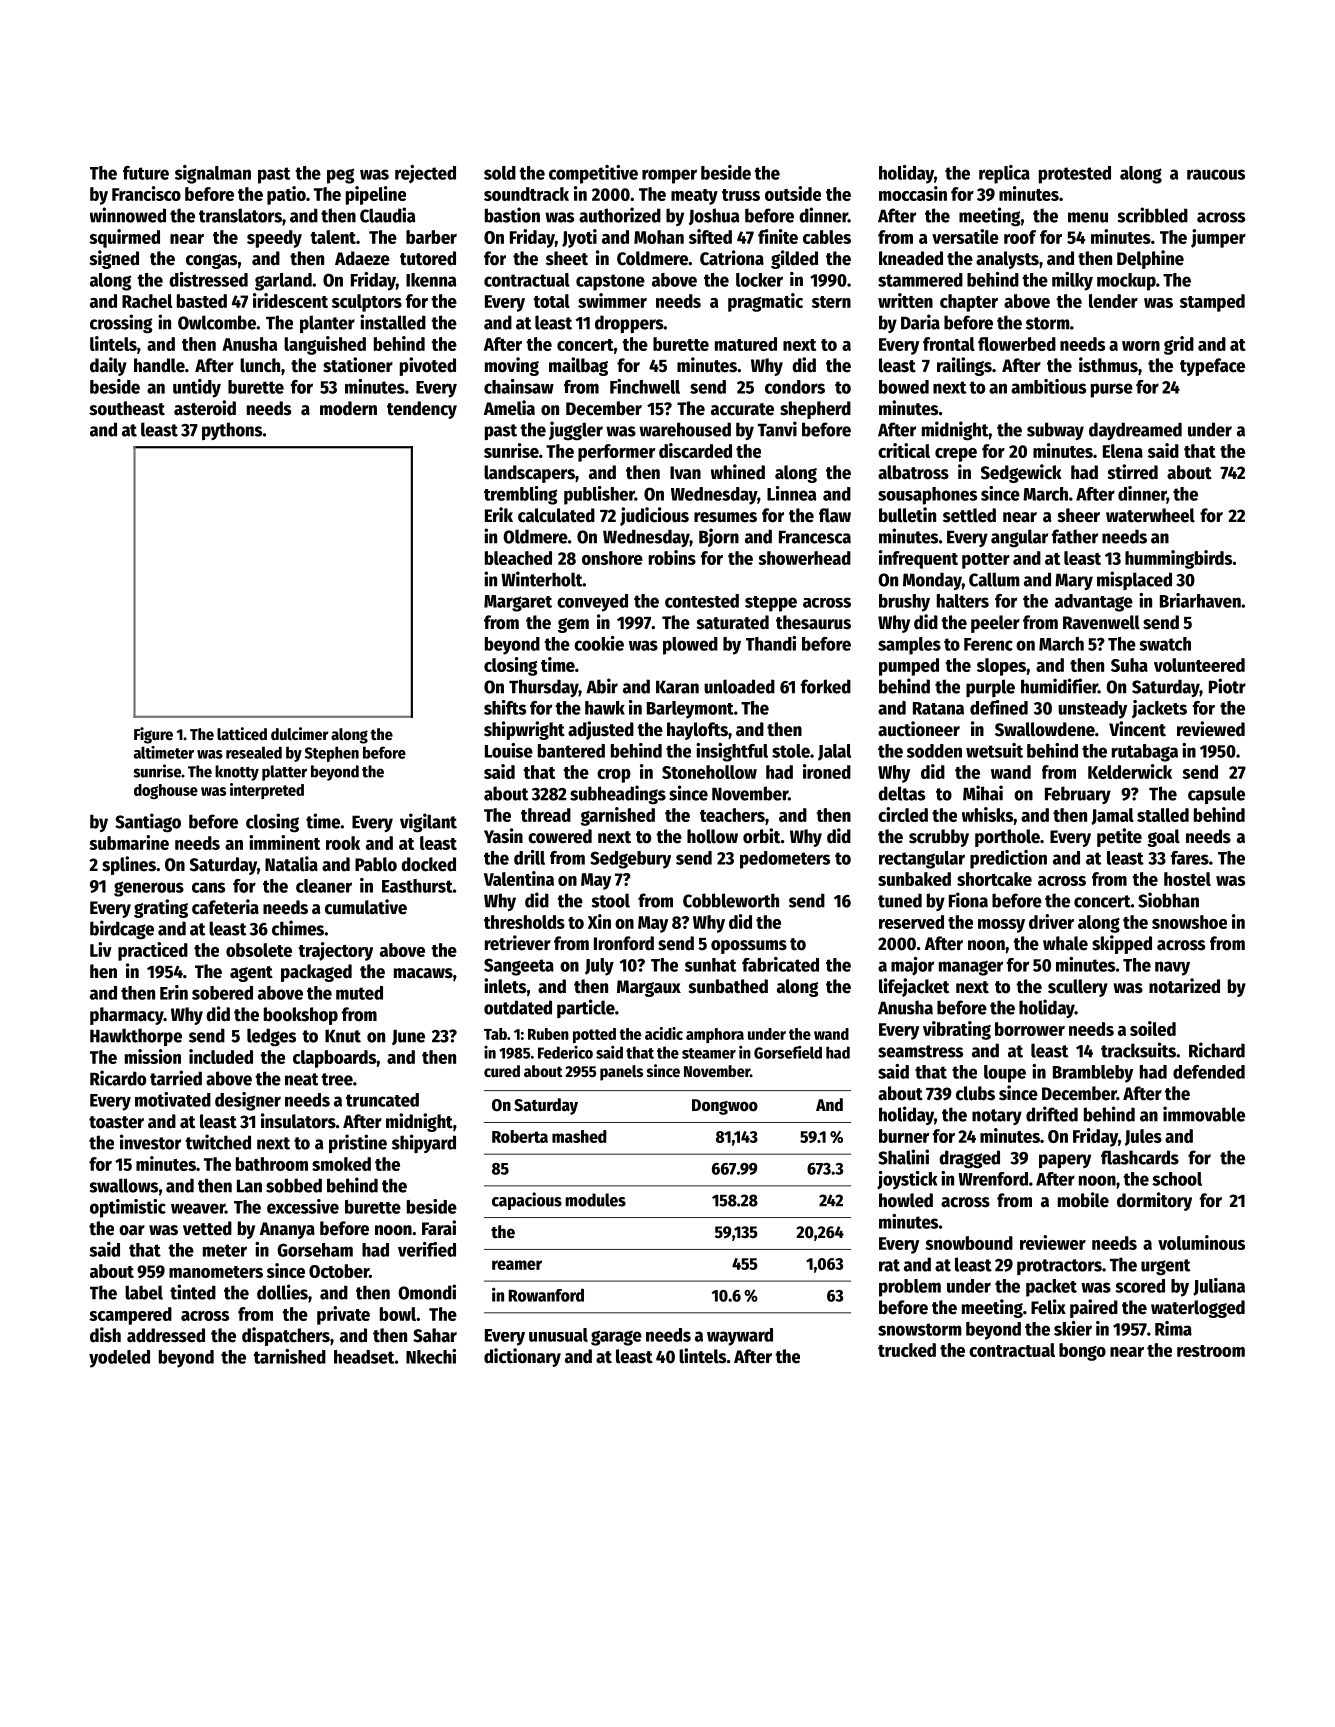 The image size is (1335, 1727). What do you see at coordinates (119, 1359) in the image?
I see `yodeled` at bounding box center [119, 1359].
